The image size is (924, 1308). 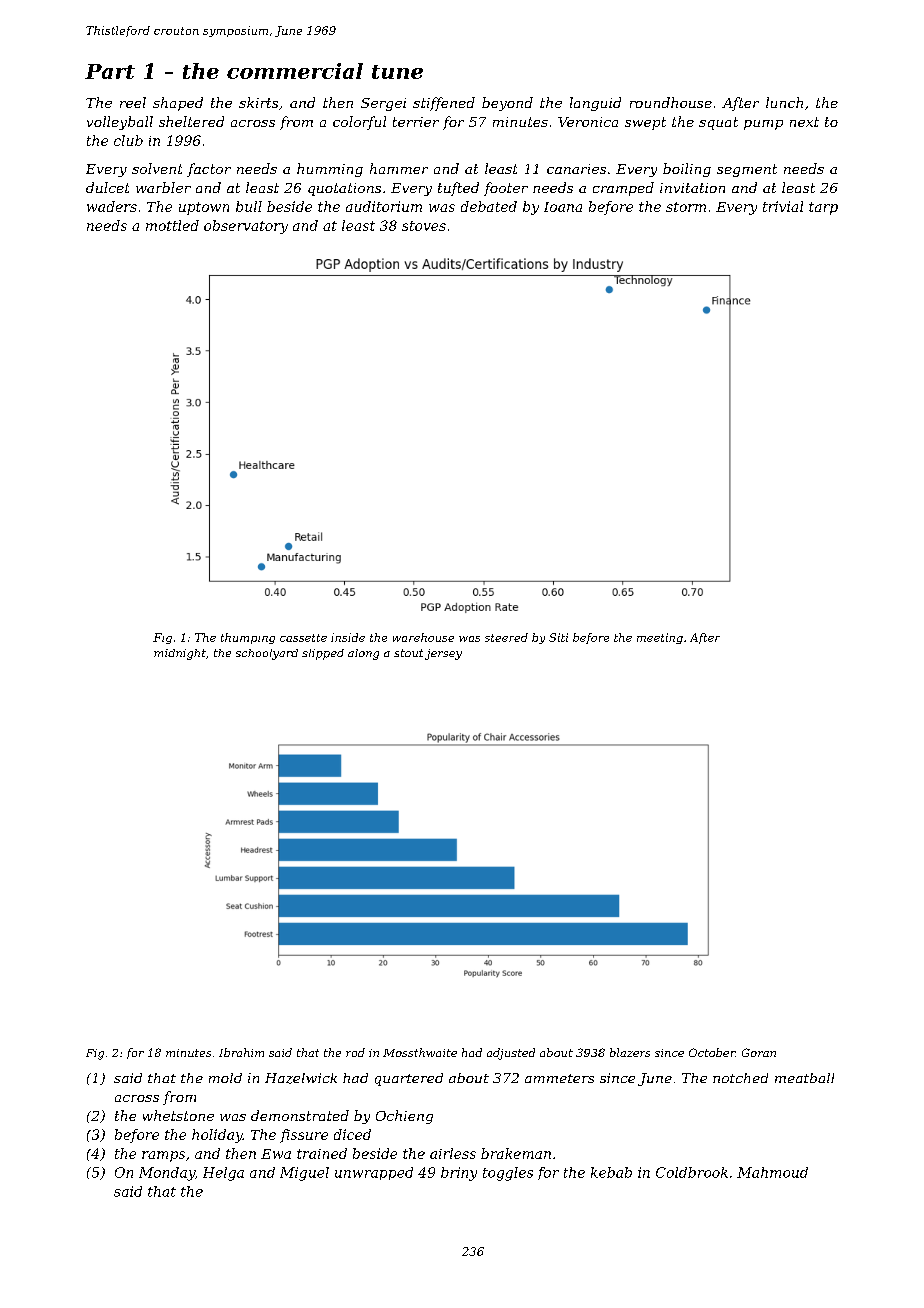 I want to click on trivial, so click(x=783, y=206).
